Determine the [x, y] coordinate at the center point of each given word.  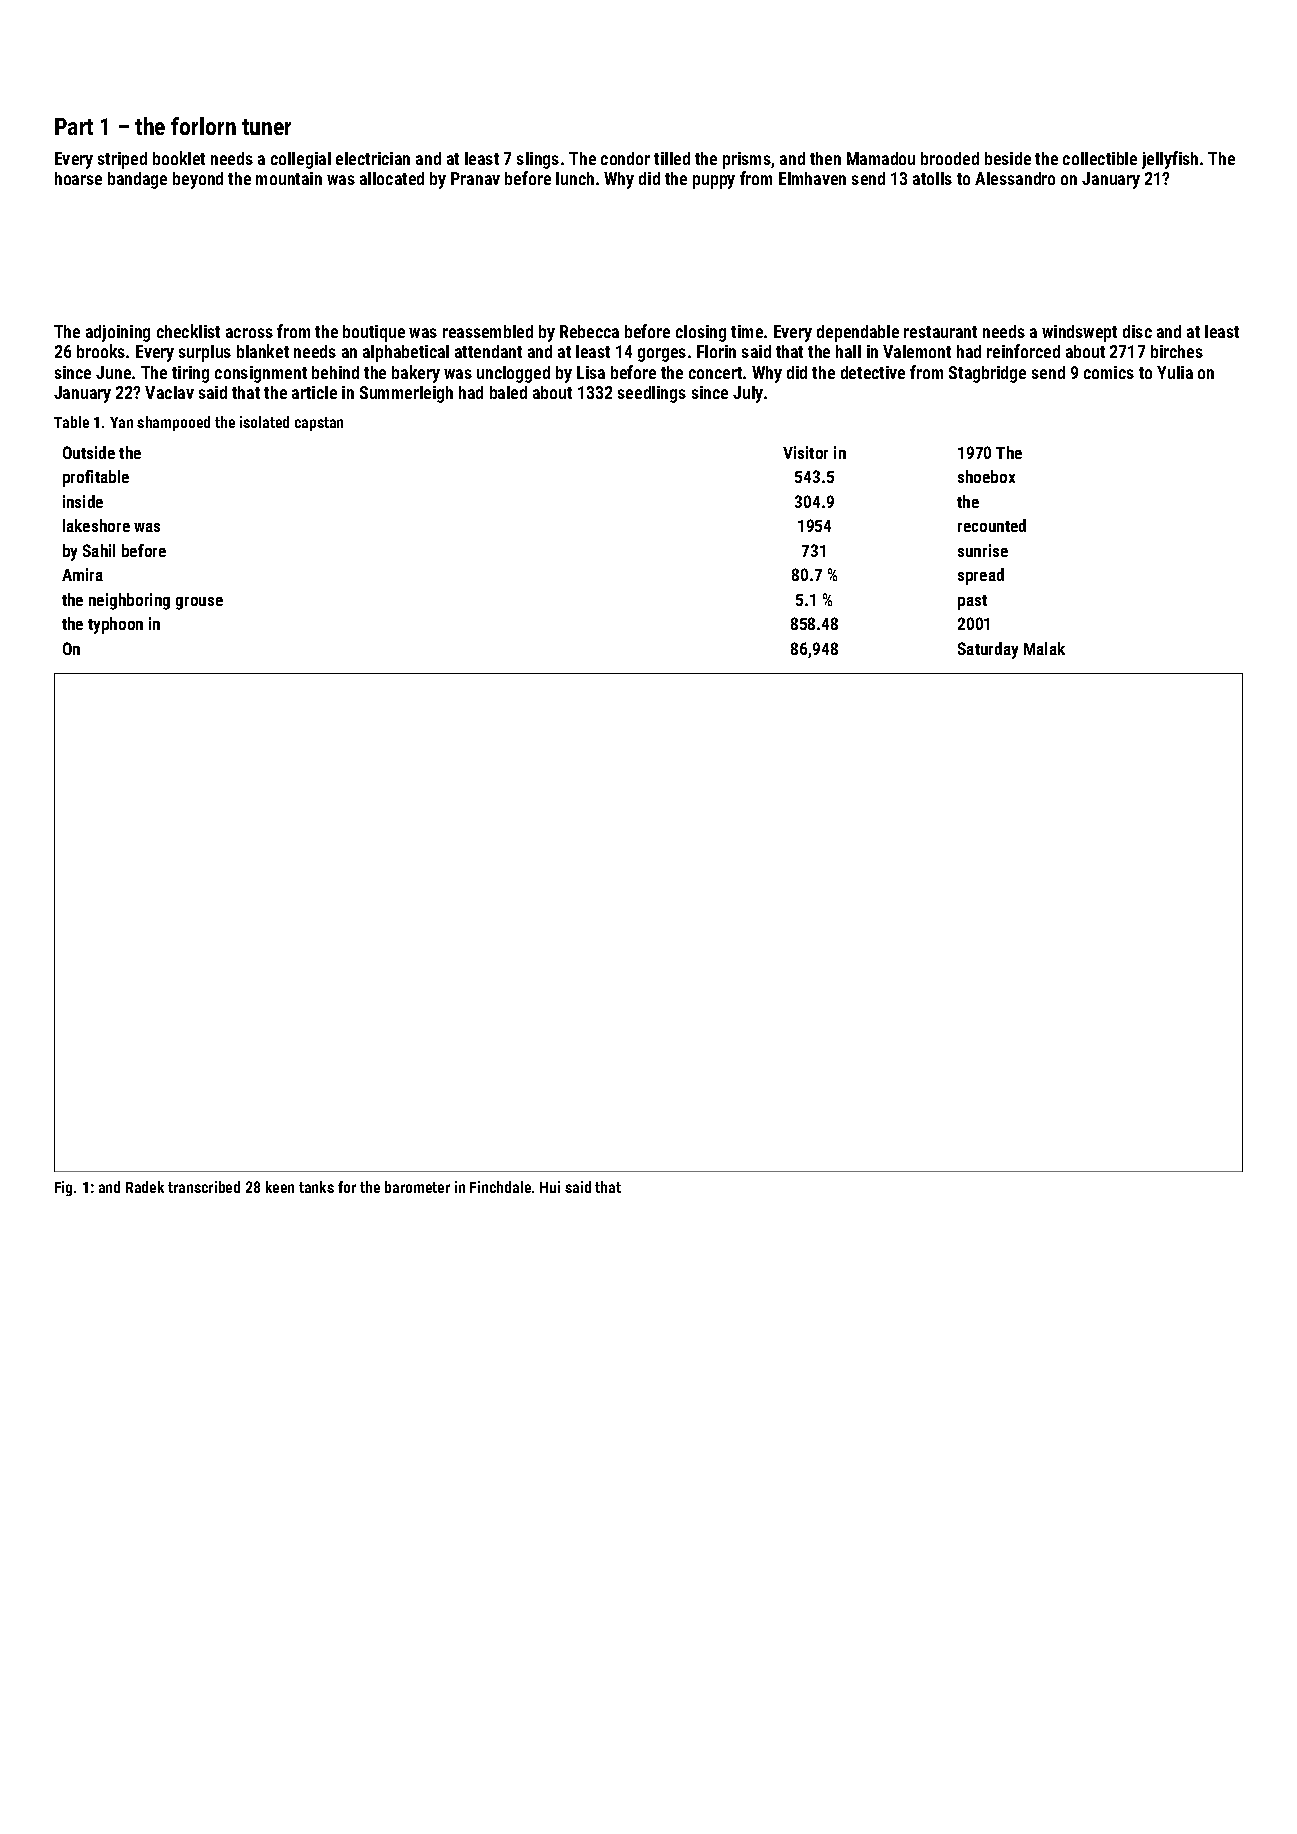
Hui [550, 1187]
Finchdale [500, 1187]
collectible [1100, 158]
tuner [266, 127]
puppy [714, 182]
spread [981, 576]
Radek [145, 1187]
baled [508, 392]
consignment [261, 374]
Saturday [988, 650]
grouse [199, 603]
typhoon [115, 625]
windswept [1079, 333]
